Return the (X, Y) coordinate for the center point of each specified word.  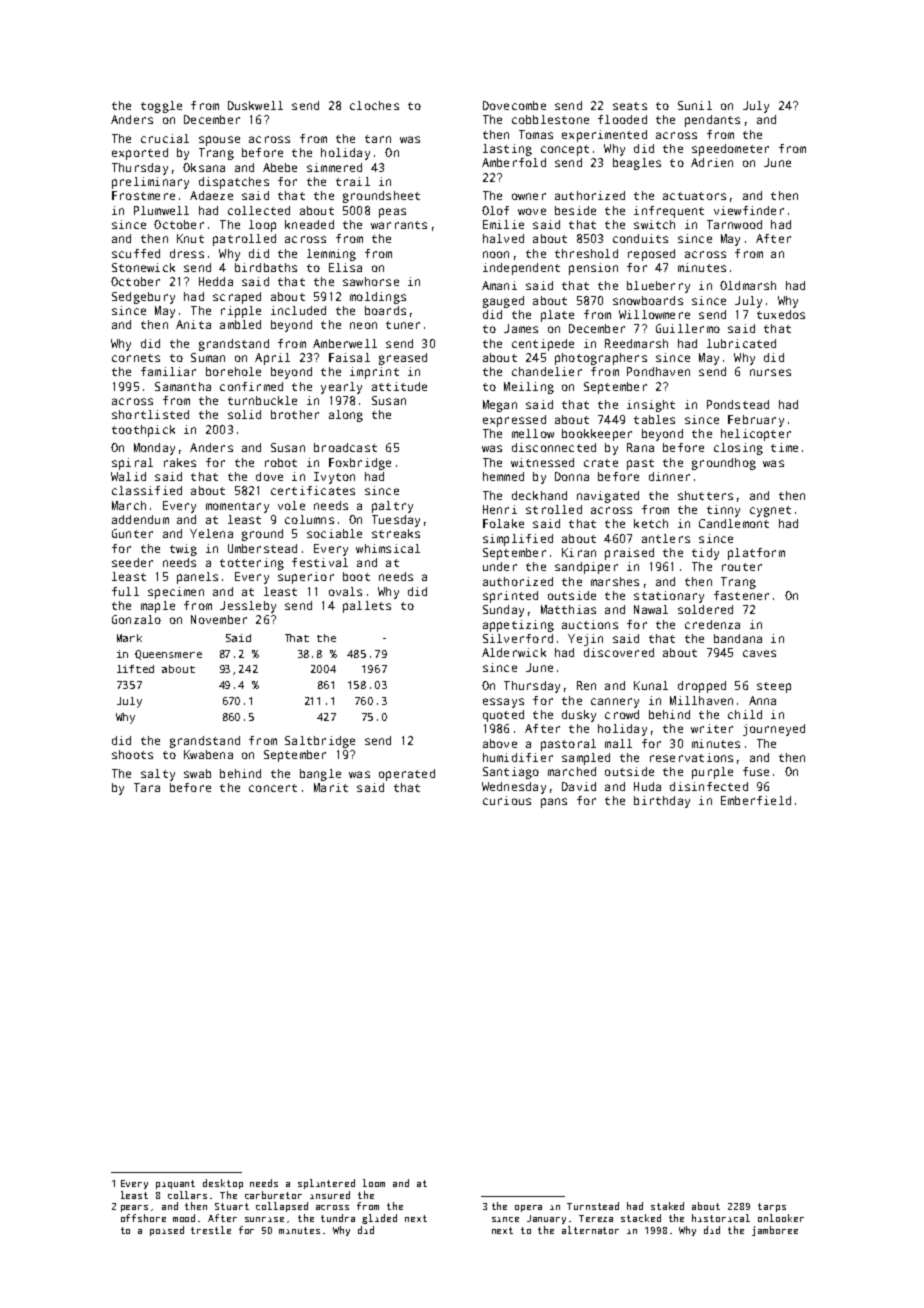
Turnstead (593, 1206)
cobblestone (550, 119)
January (546, 1219)
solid (244, 414)
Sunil (695, 105)
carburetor (273, 1195)
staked (667, 1206)
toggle (161, 107)
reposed (651, 255)
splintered (326, 1184)
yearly (341, 388)
